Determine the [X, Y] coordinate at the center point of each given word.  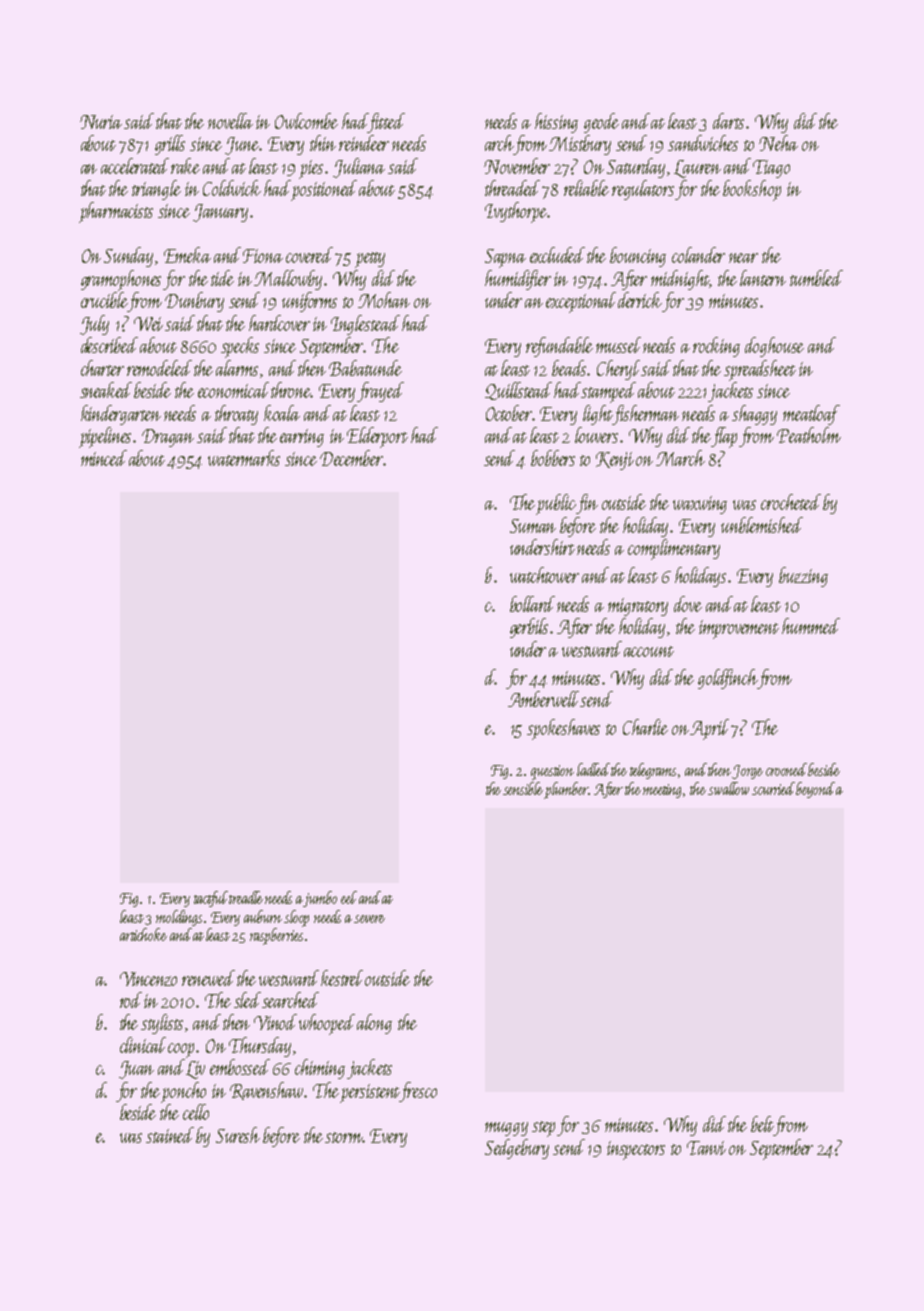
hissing [556, 123]
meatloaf [811, 415]
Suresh [238, 1135]
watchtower [544, 575]
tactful [211, 899]
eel [349, 897]
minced [104, 458]
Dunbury [194, 302]
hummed [811, 626]
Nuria [101, 122]
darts [728, 121]
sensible [523, 788]
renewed [208, 978]
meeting [662, 791]
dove [688, 604]
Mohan [384, 300]
